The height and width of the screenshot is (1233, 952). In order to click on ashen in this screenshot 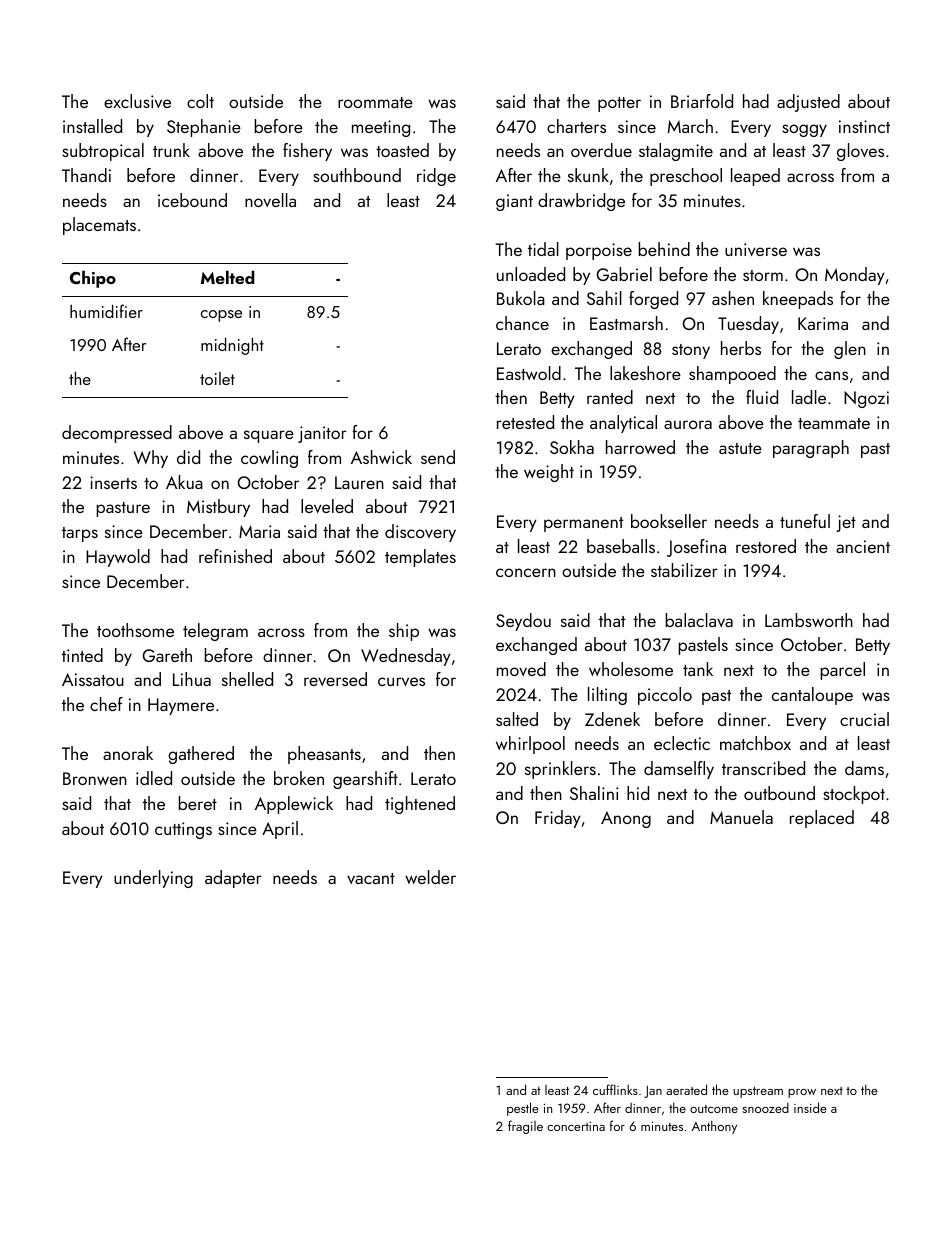, I will do `click(733, 298)`.
